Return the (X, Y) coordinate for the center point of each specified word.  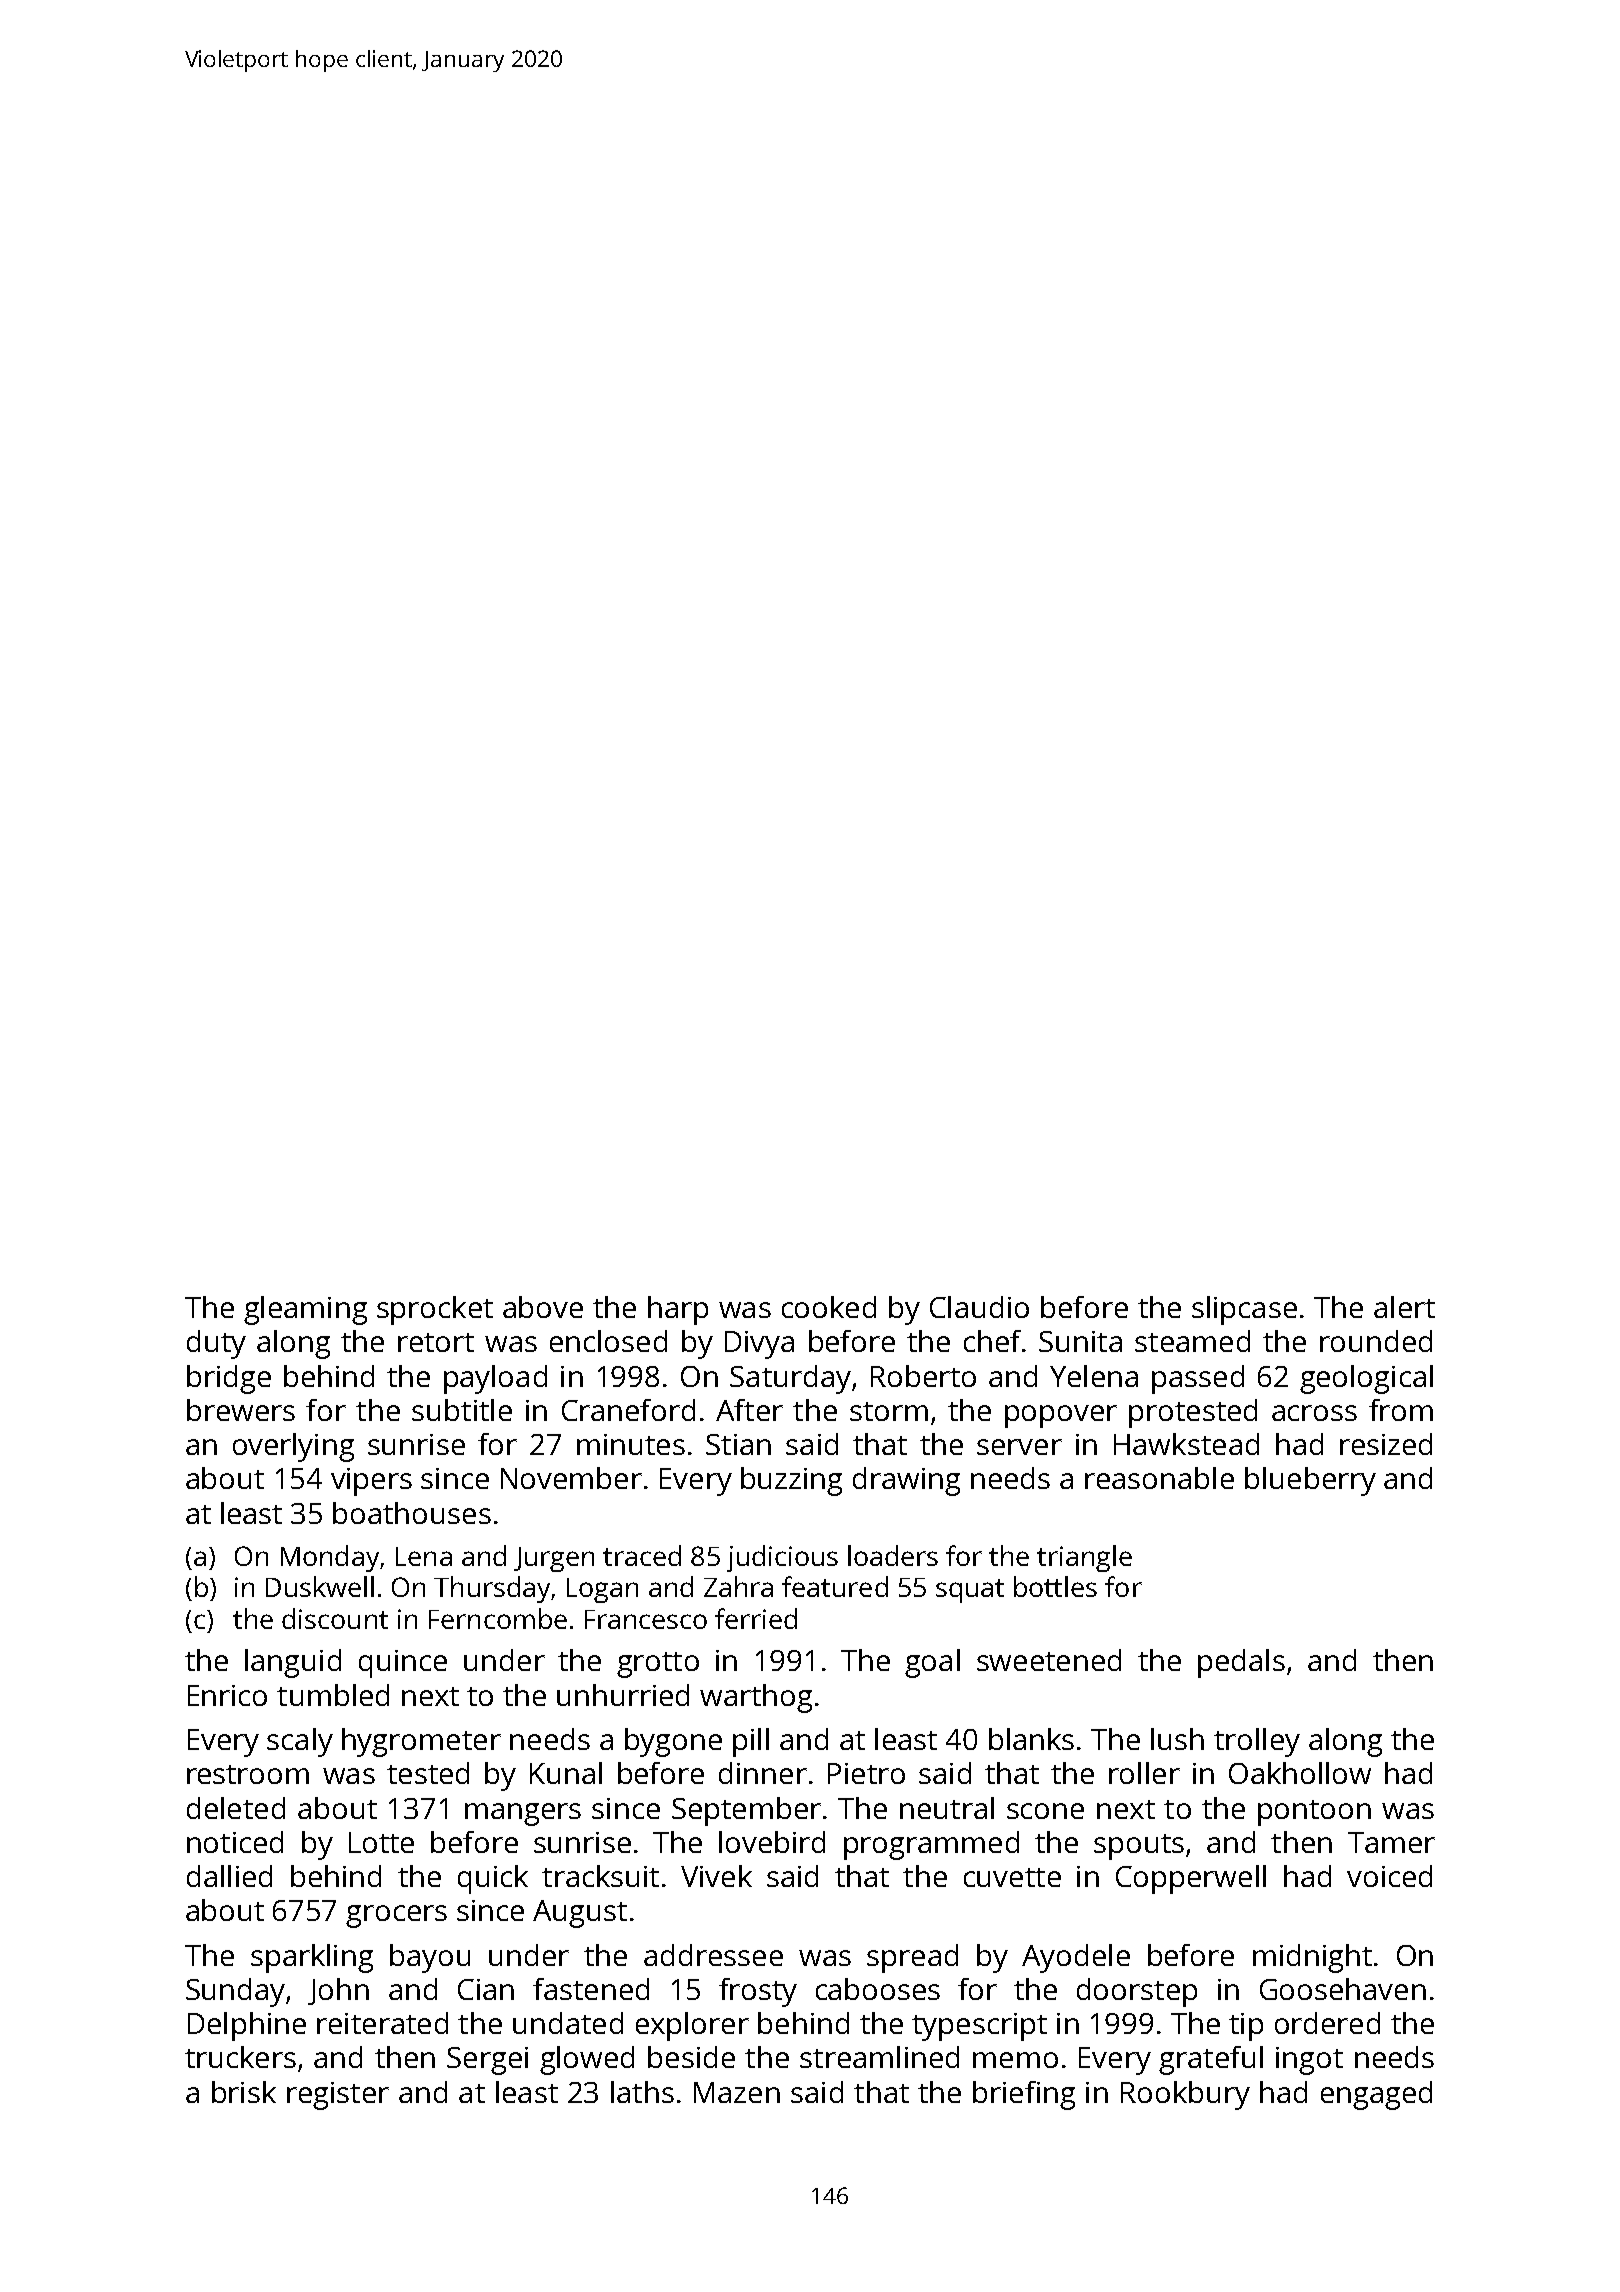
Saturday (790, 1379)
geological (1366, 1379)
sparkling (312, 1958)
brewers (241, 1410)
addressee (713, 1955)
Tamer (1391, 1842)
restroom (248, 1774)
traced (642, 1555)
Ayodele (1076, 1958)
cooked (829, 1307)
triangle (1084, 1558)
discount (335, 1618)
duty (216, 1344)
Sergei (487, 2061)
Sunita (1080, 1341)
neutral (947, 1808)
